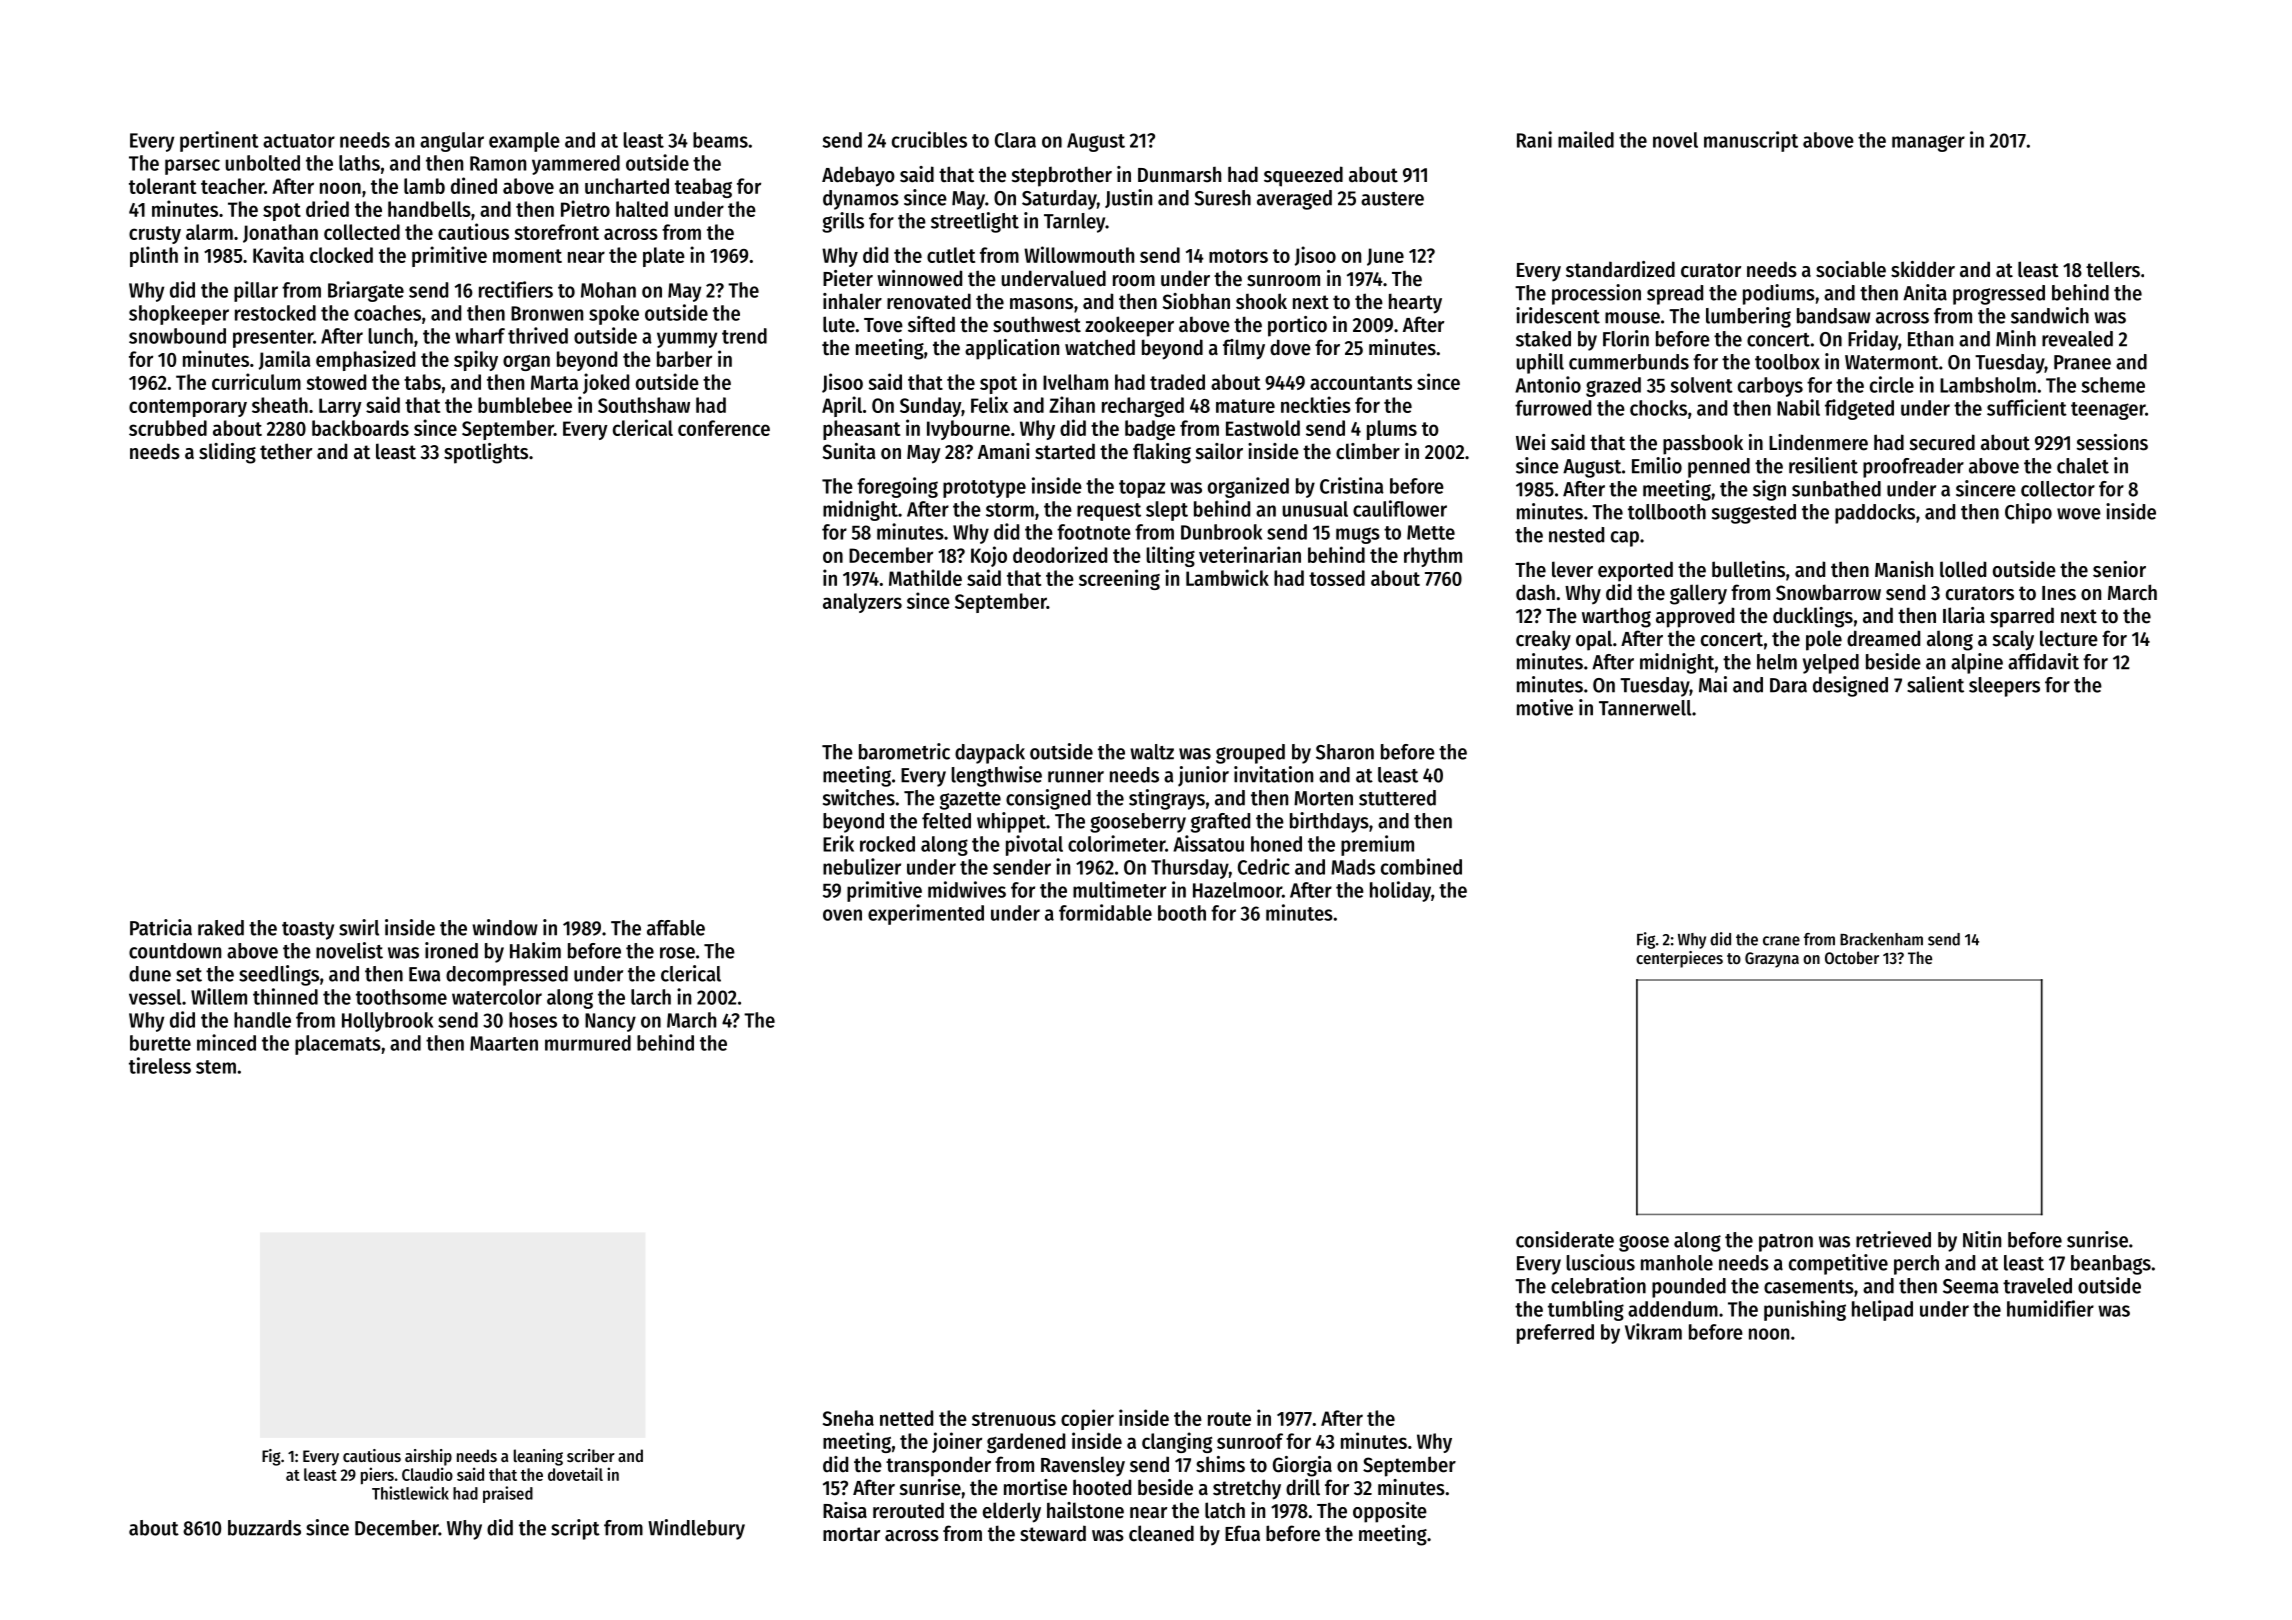  Describe the element at coordinates (1805, 1310) in the screenshot. I see `punishing` at that location.
